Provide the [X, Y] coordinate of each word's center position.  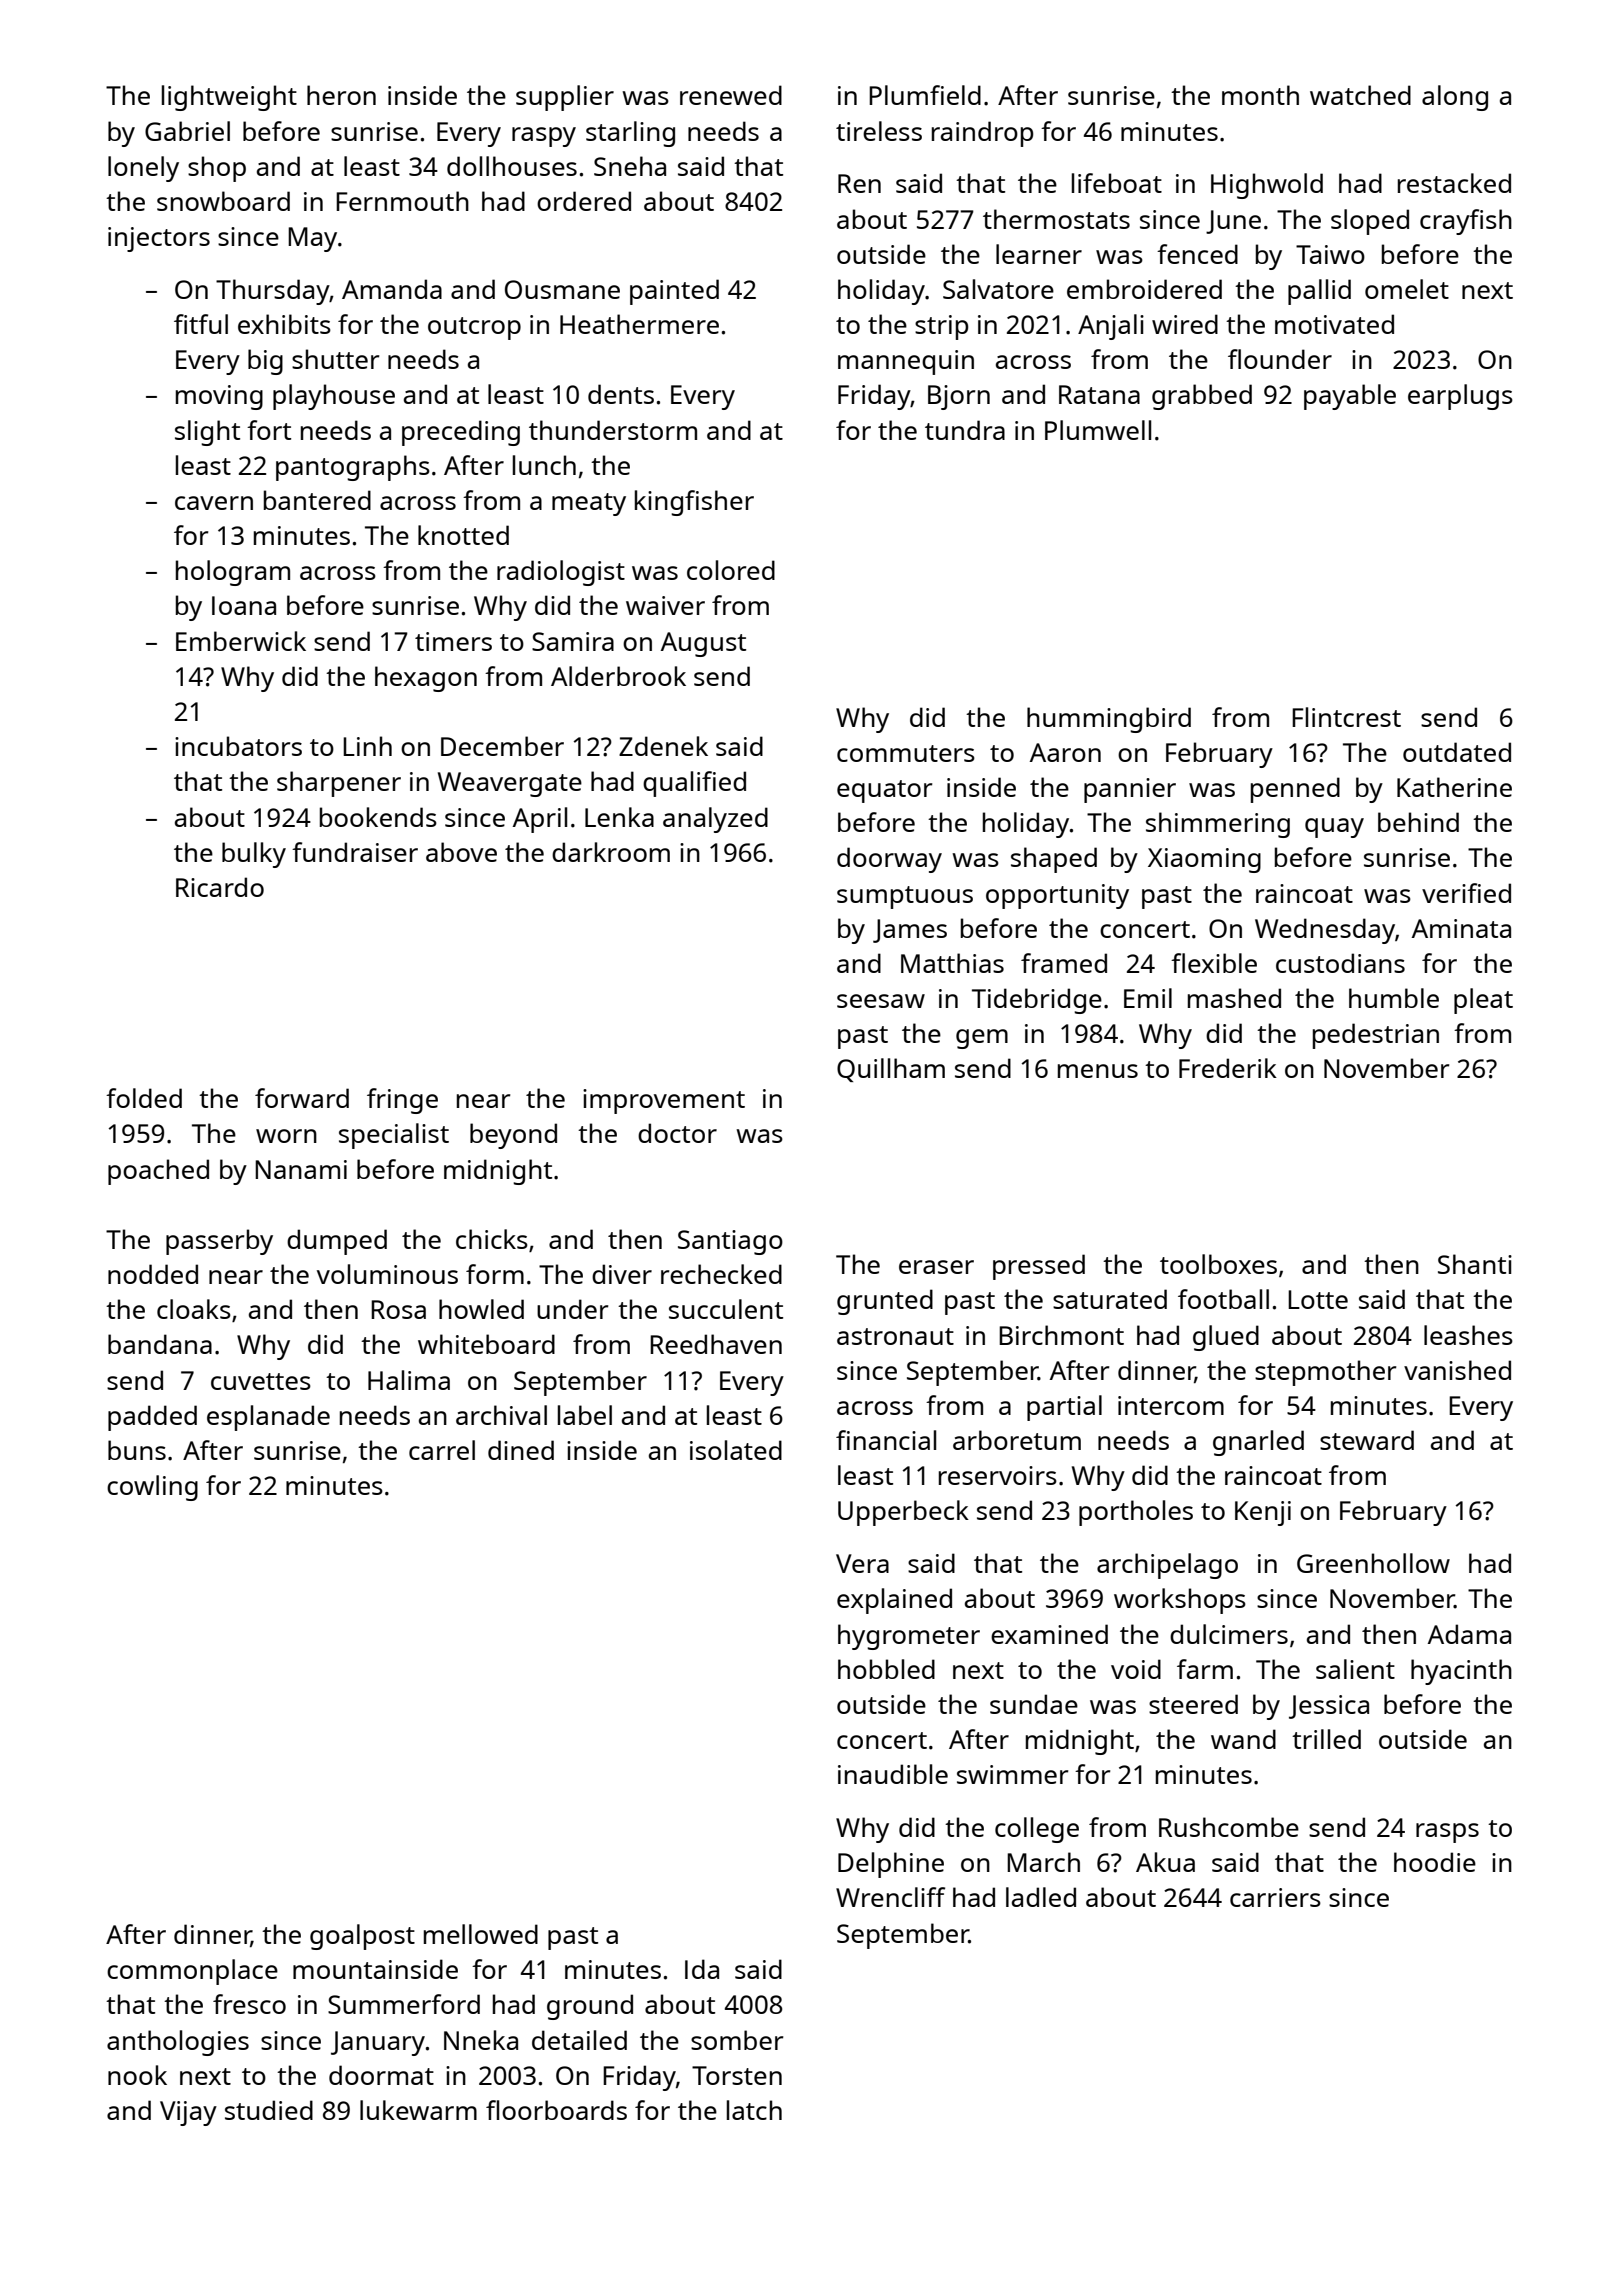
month [1260, 95]
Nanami [301, 1169]
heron [341, 95]
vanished [1457, 1370]
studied [269, 2110]
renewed [731, 95]
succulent [726, 1309]
